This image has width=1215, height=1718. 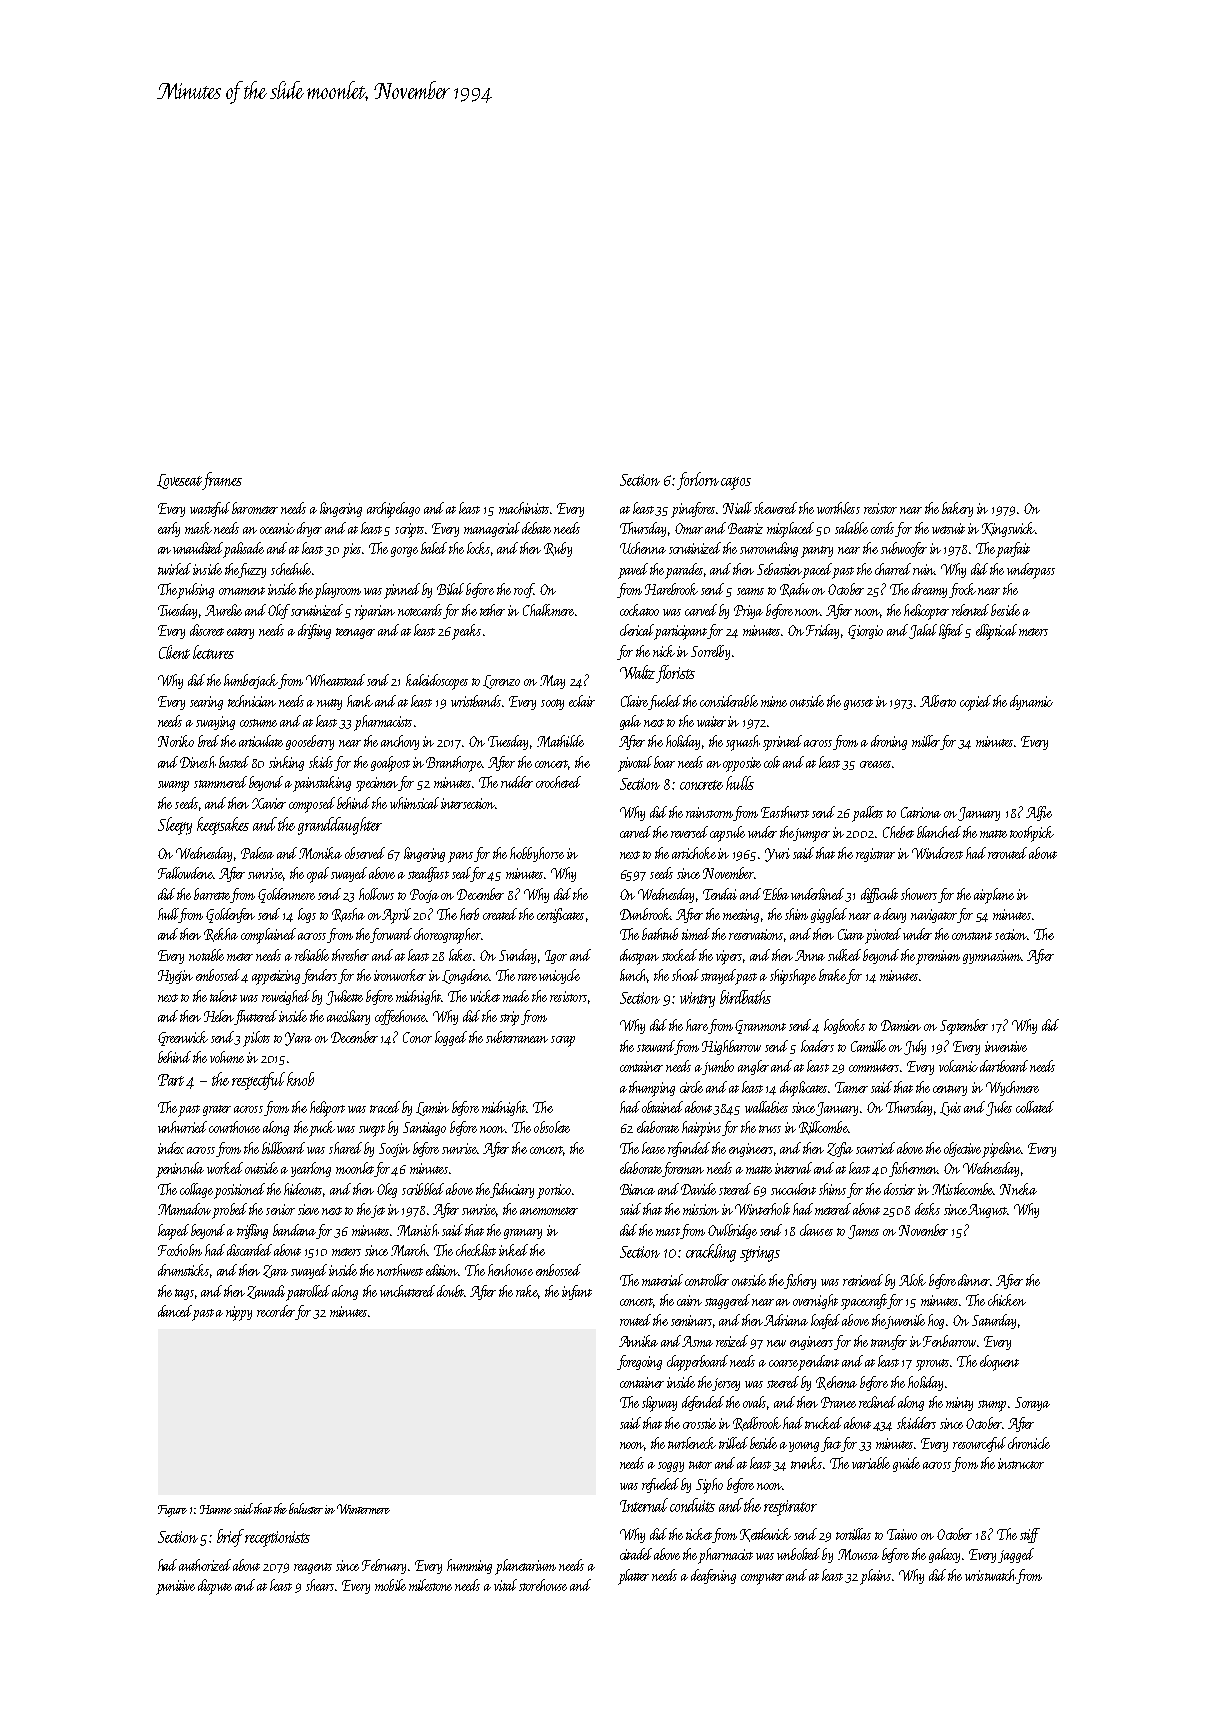 What do you see at coordinates (893, 569) in the image?
I see `charred` at bounding box center [893, 569].
